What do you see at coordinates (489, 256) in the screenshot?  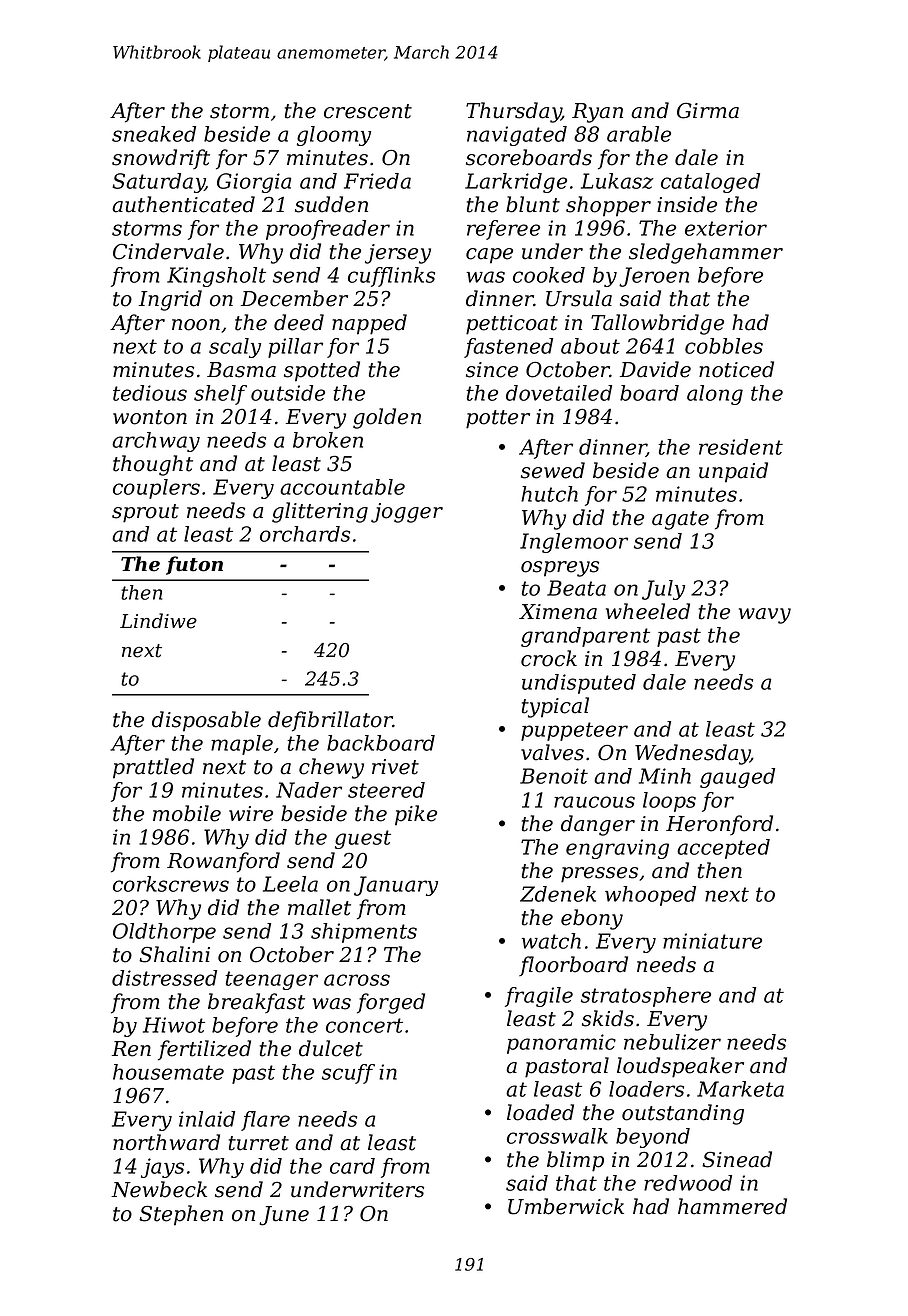 I see `cape` at bounding box center [489, 256].
